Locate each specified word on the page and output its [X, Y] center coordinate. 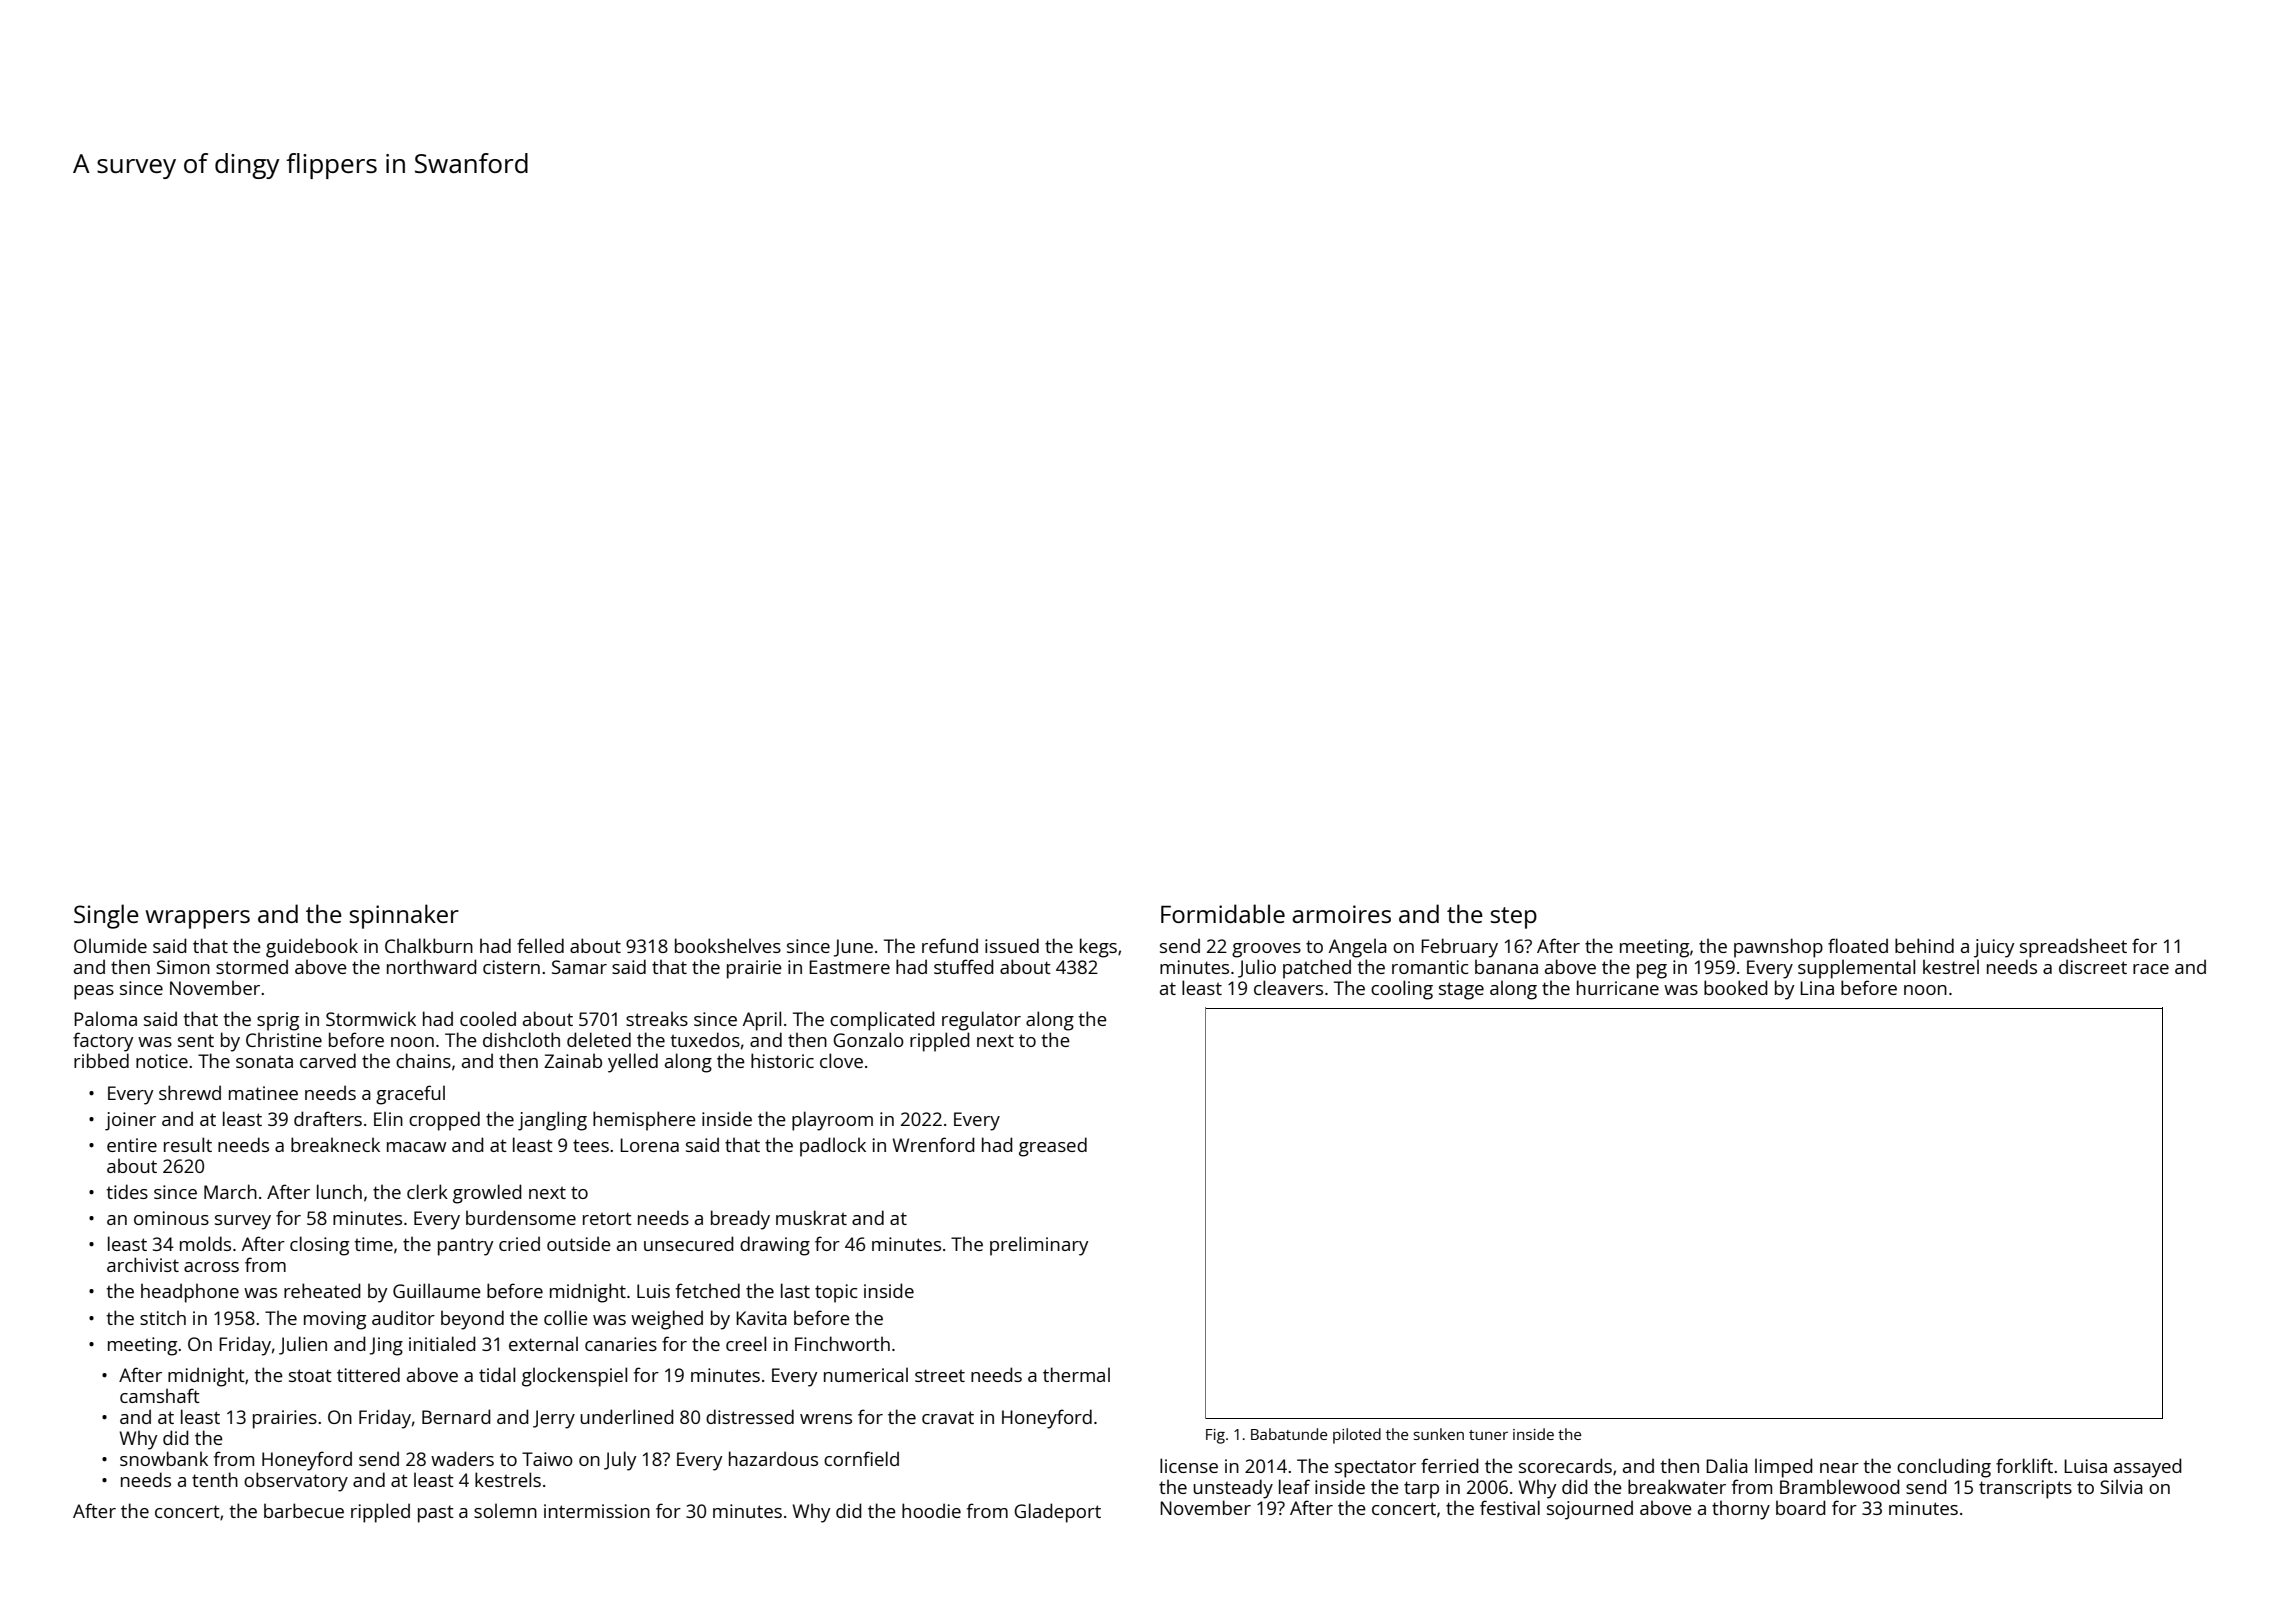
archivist [143, 1264]
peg [1652, 971]
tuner [1488, 1435]
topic [836, 1293]
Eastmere [849, 967]
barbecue [304, 1510]
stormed [252, 966]
